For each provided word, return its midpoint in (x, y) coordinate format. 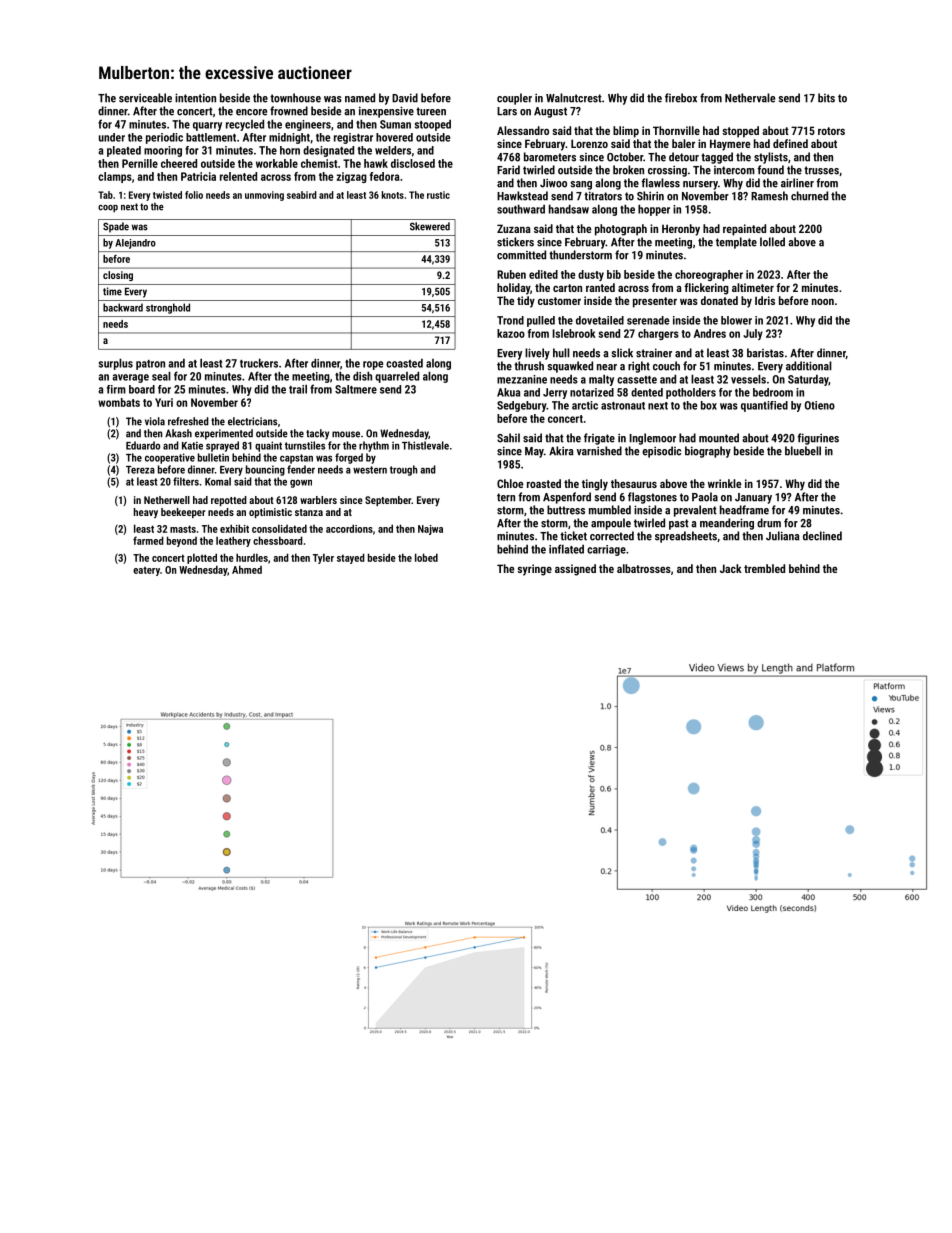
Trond (510, 320)
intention (195, 98)
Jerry (555, 393)
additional (809, 366)
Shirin (650, 196)
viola (155, 421)
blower (736, 320)
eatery (146, 571)
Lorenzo (589, 143)
